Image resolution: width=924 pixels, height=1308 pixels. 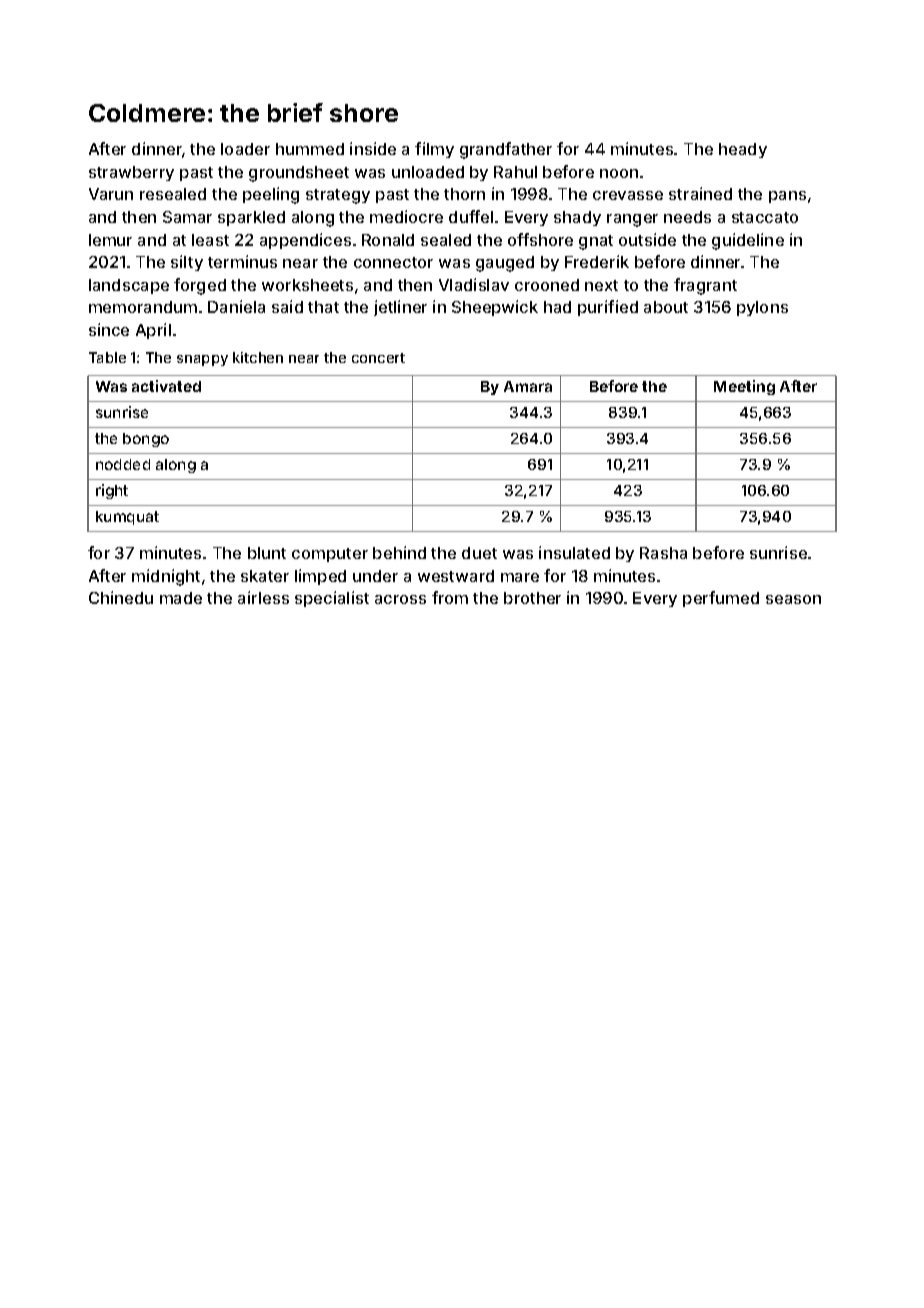 What do you see at coordinates (373, 148) in the page?
I see `inside` at bounding box center [373, 148].
